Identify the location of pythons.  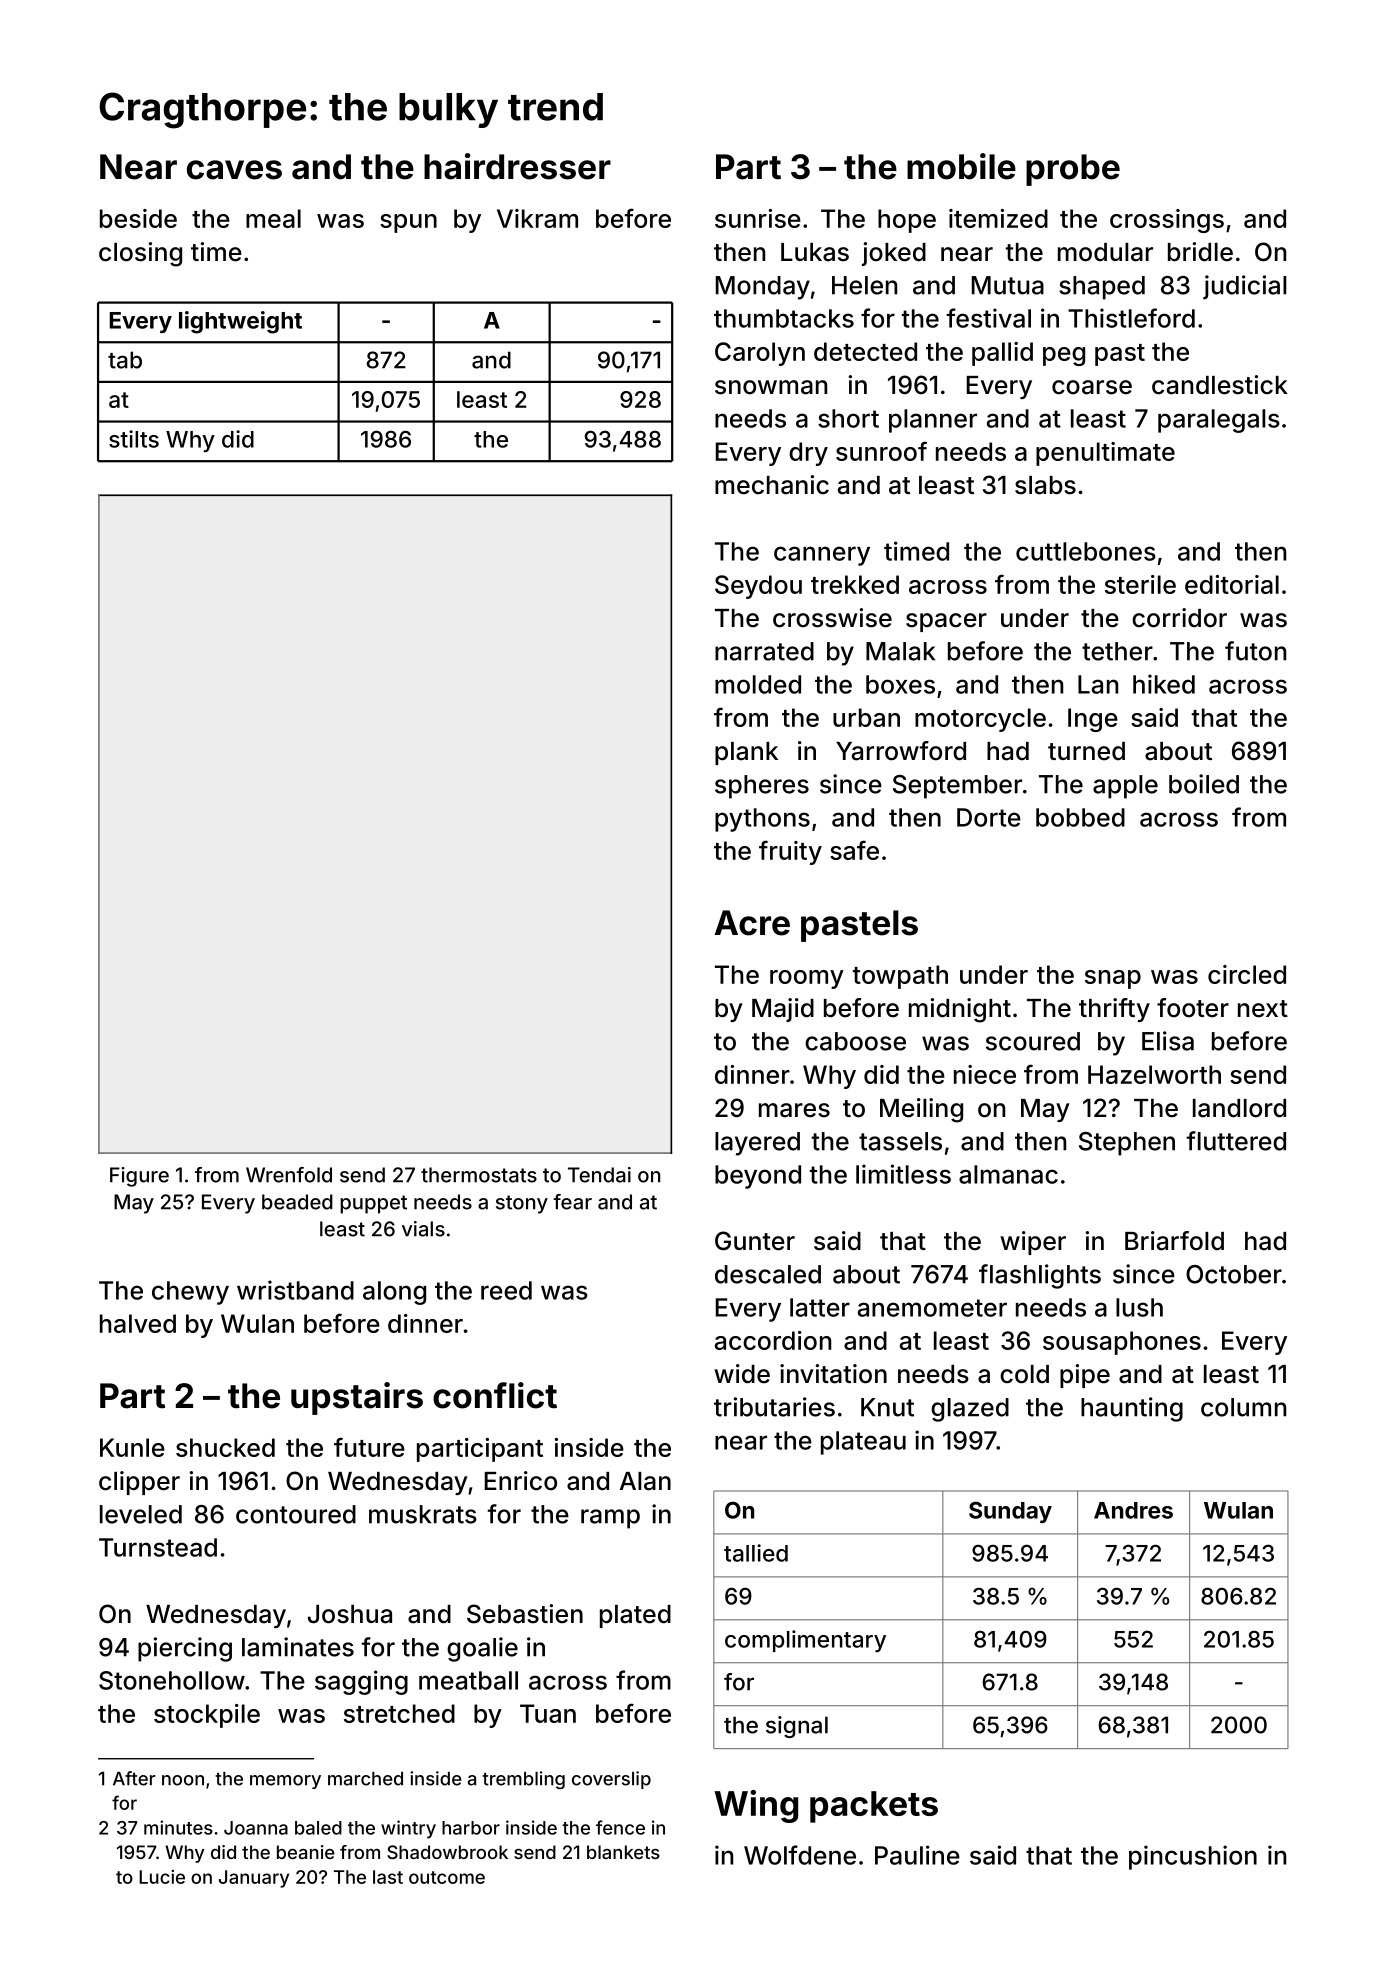
(762, 820).
